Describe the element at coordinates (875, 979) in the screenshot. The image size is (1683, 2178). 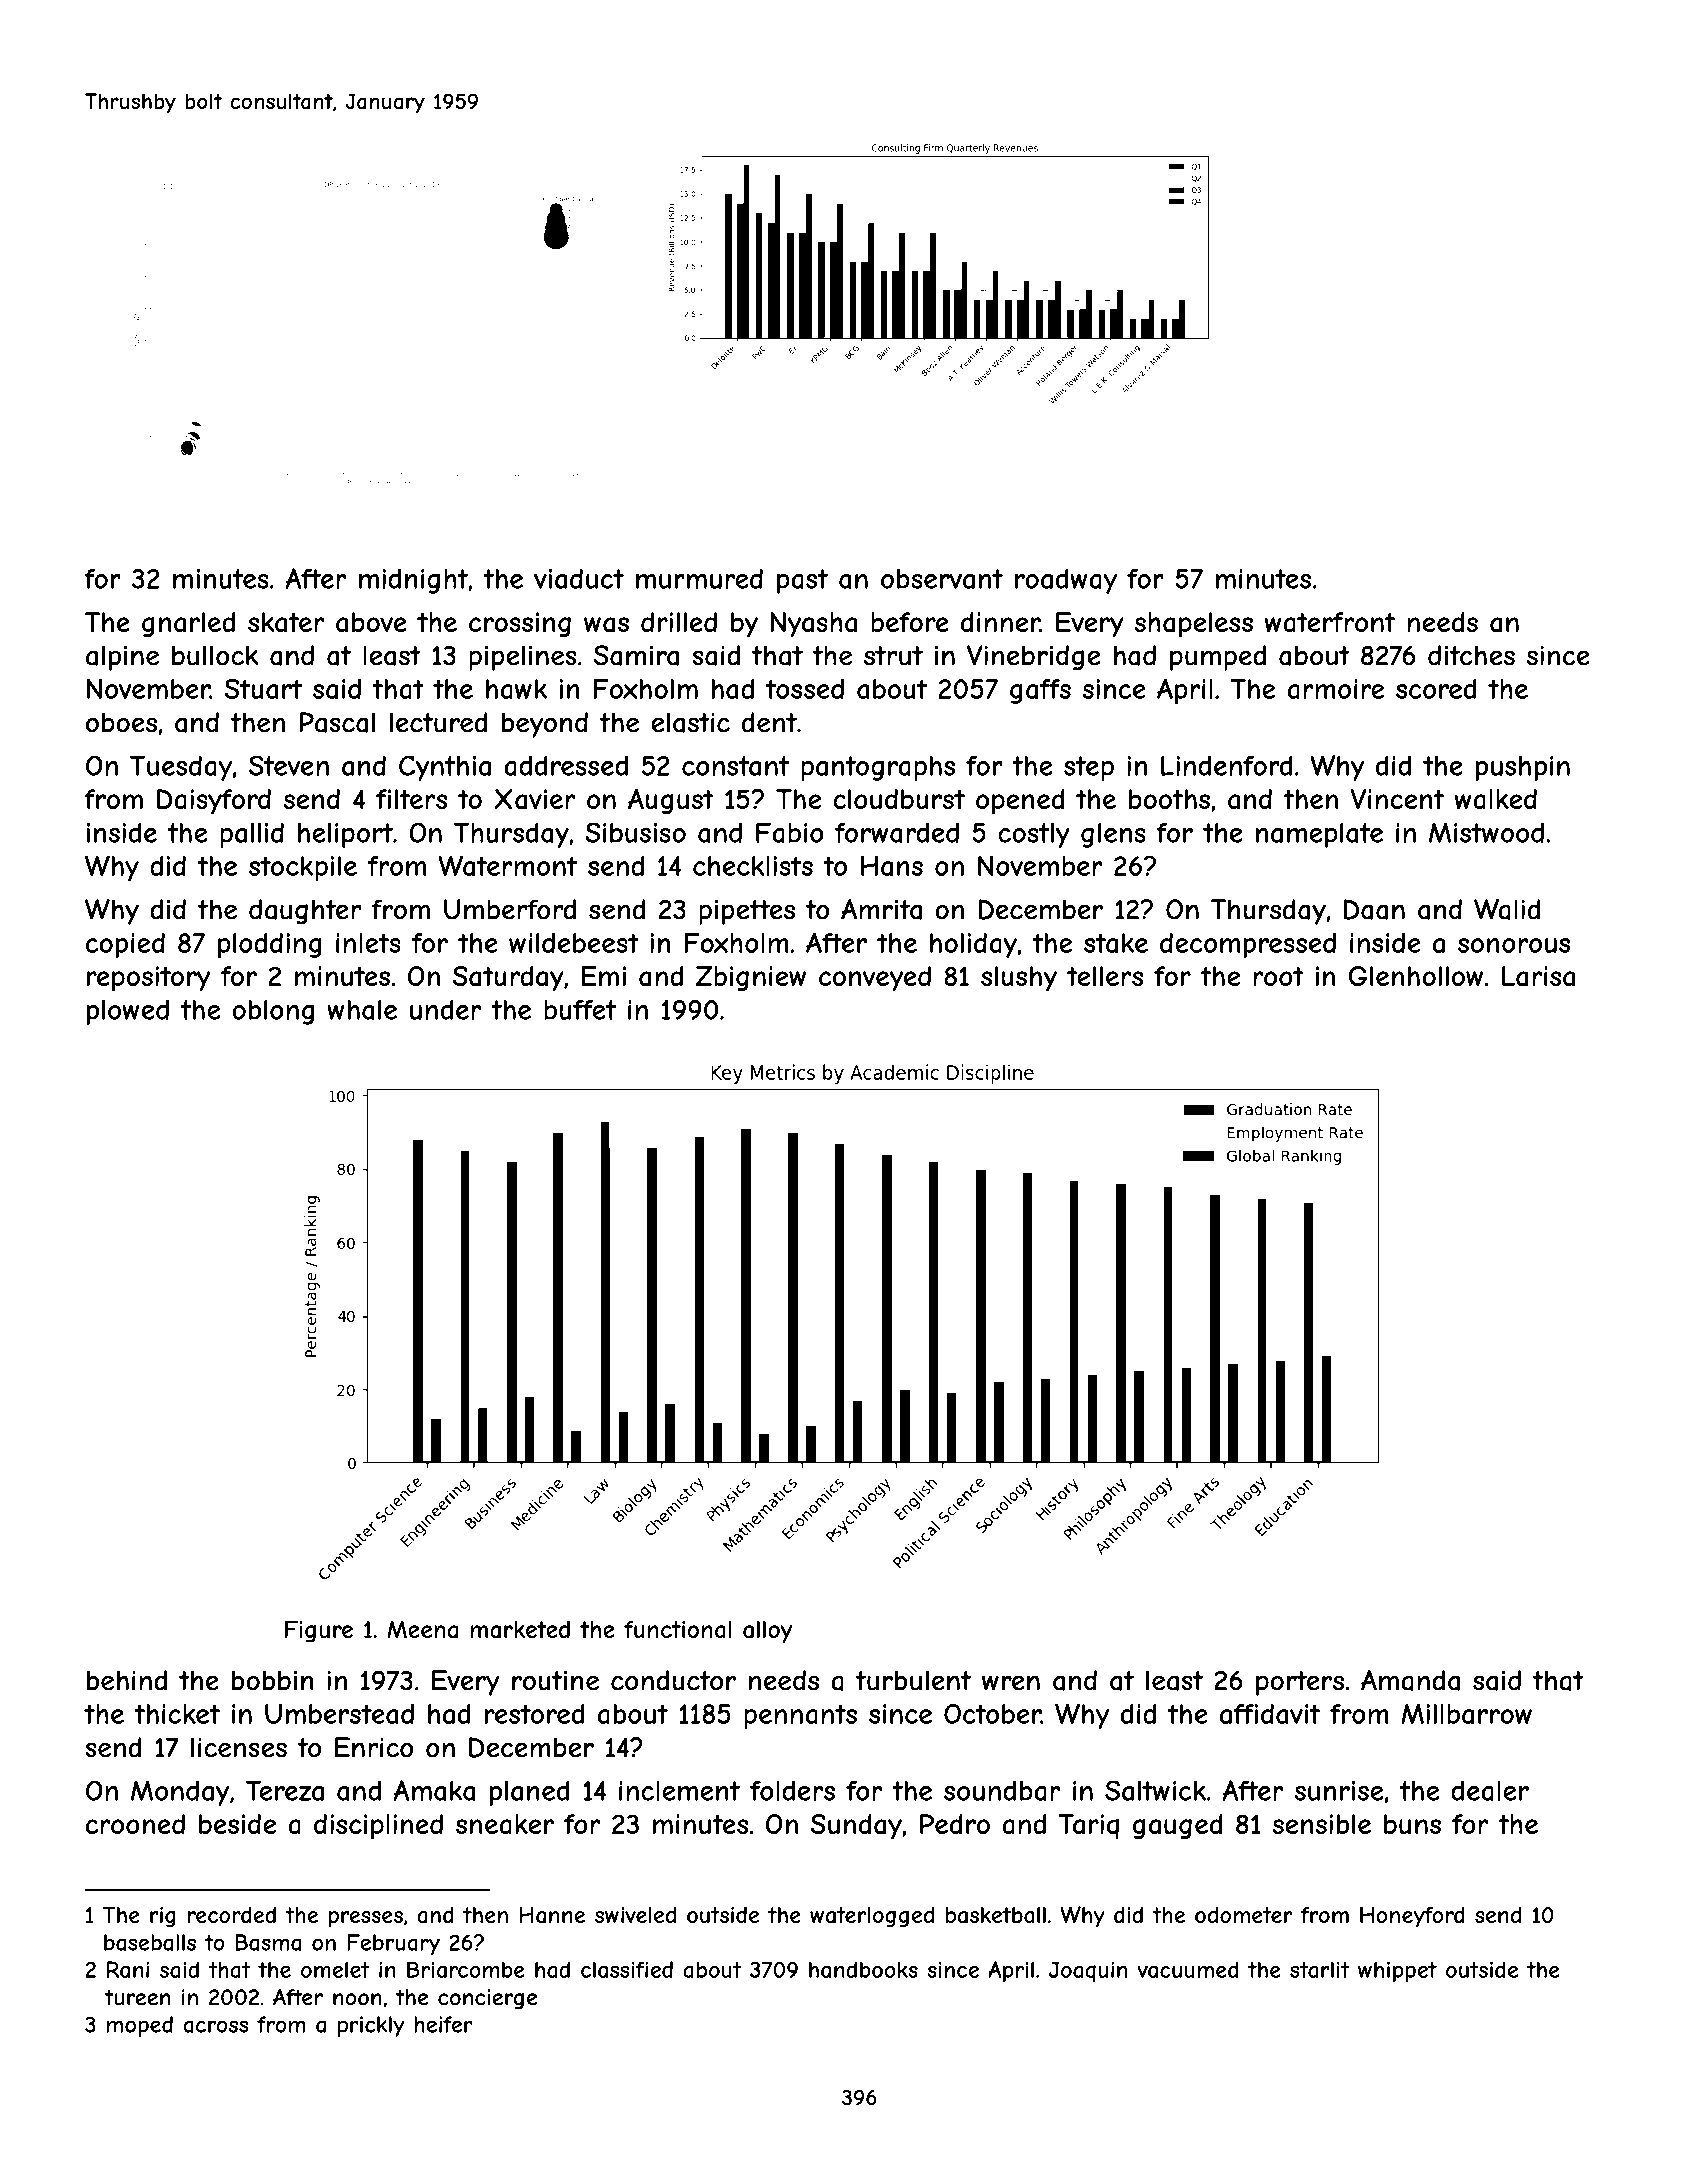
I see `conveyed` at that location.
